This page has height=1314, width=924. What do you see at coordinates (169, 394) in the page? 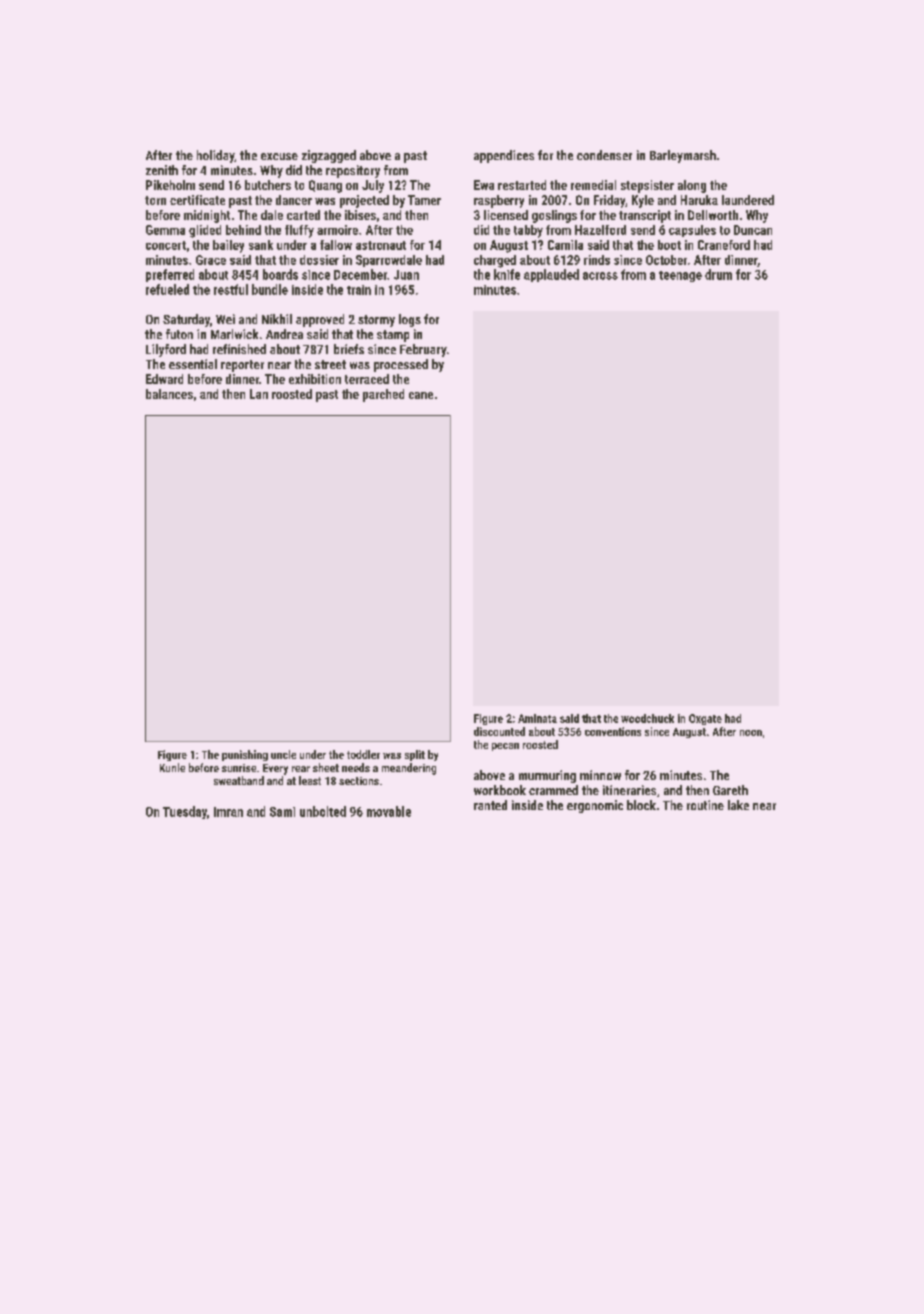
I see `balances` at bounding box center [169, 394].
